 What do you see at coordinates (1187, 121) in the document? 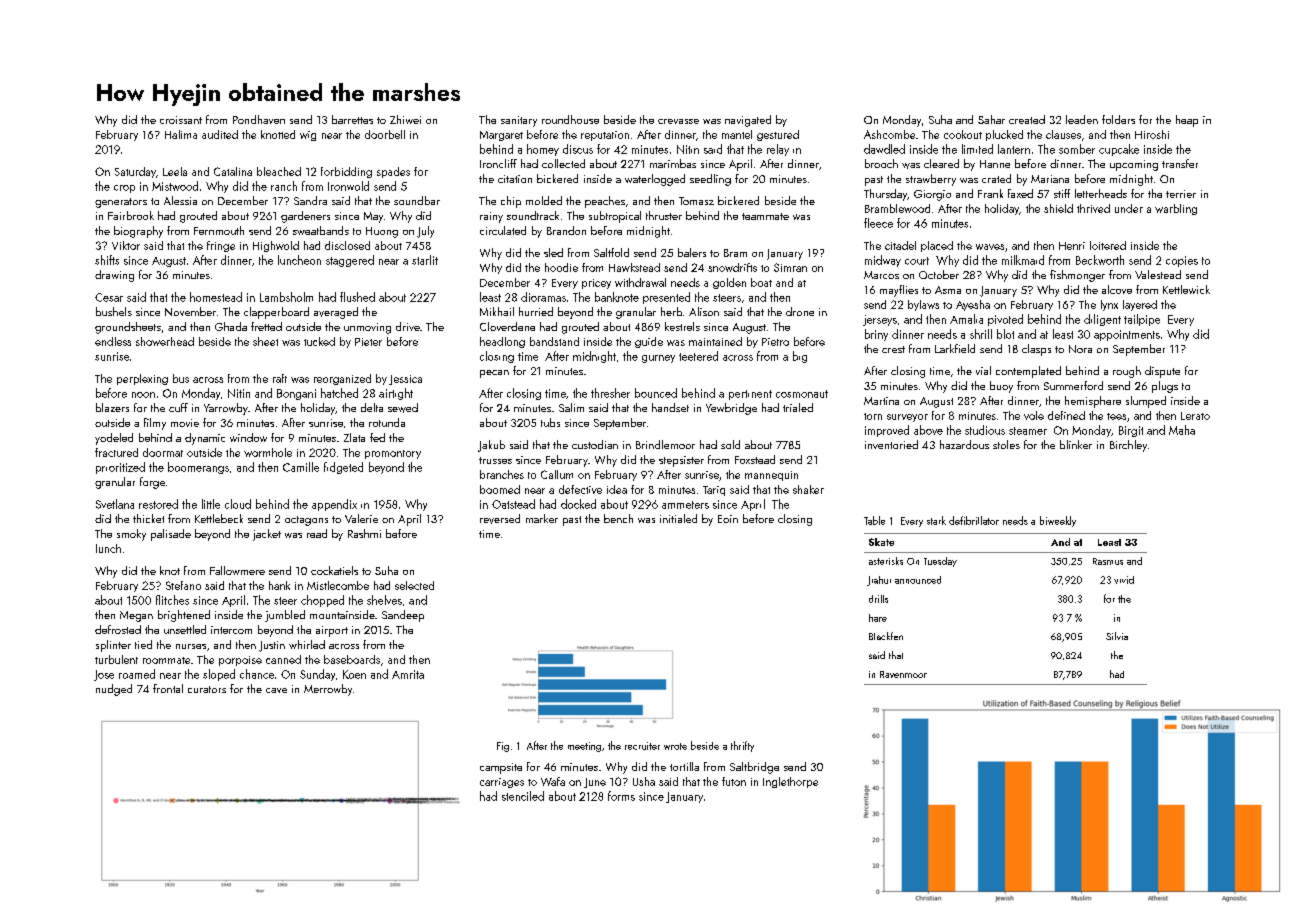
I see `heap` at bounding box center [1187, 121].
